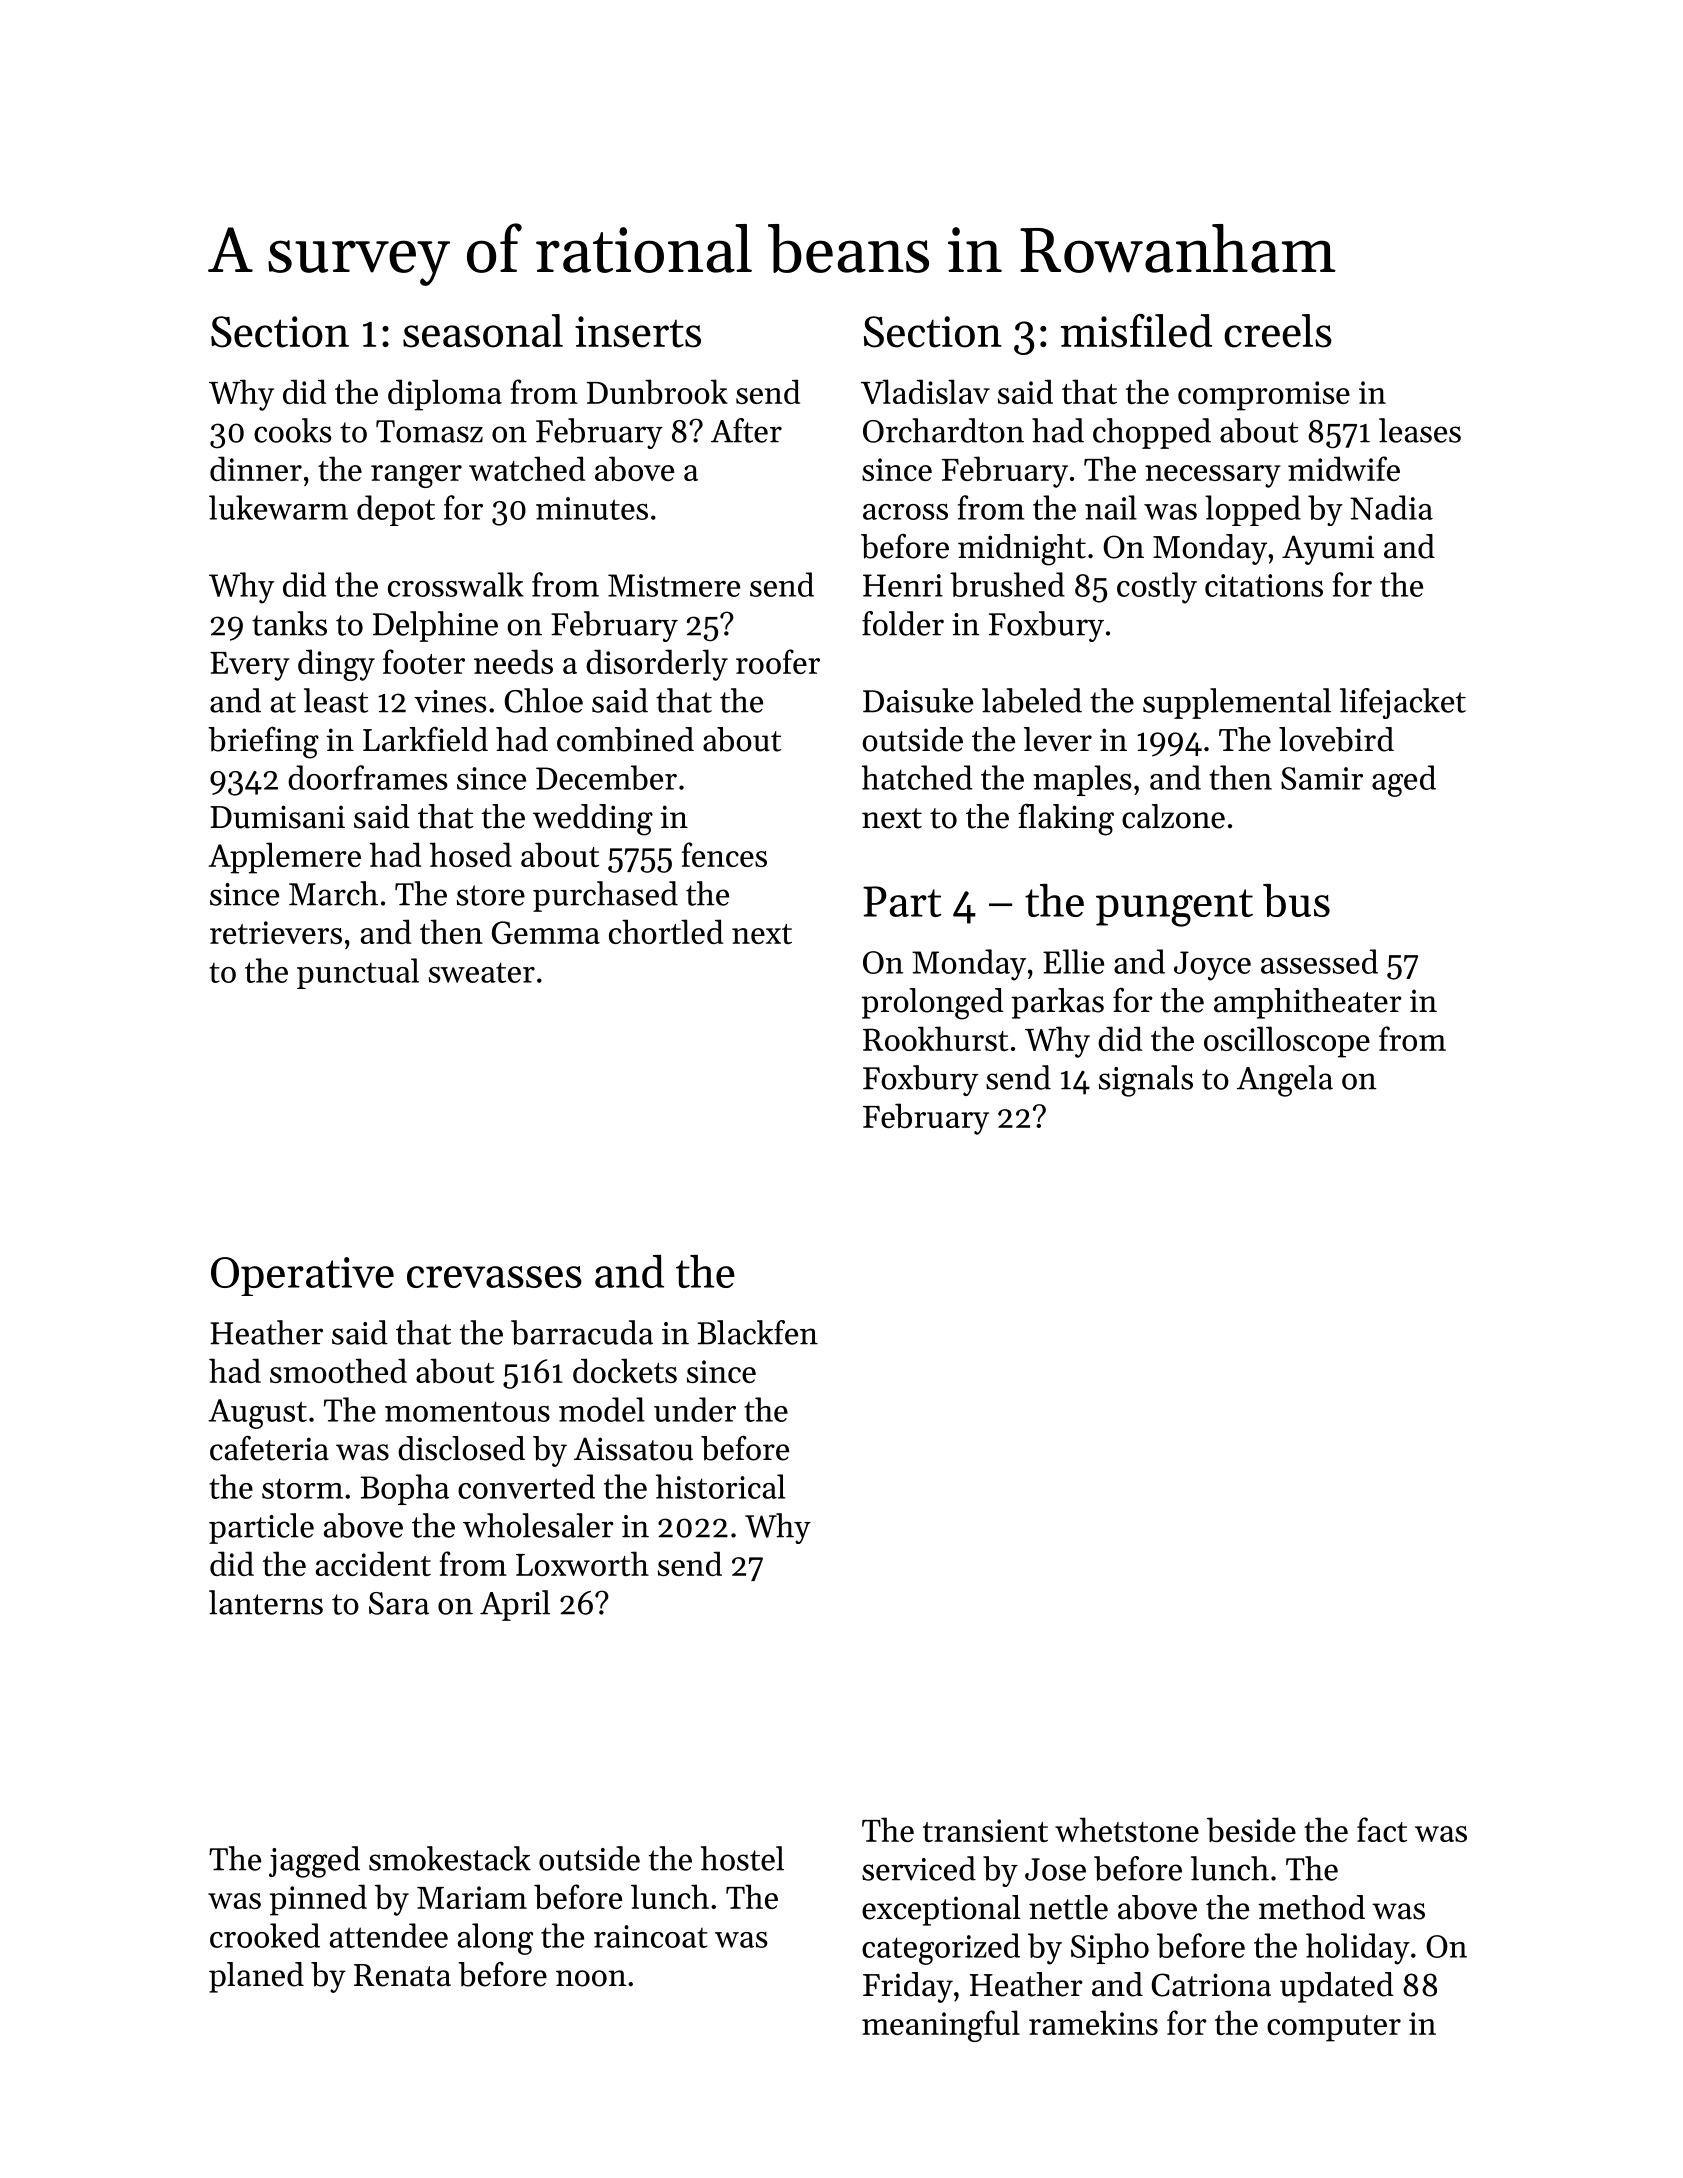  I want to click on bus, so click(1296, 900).
